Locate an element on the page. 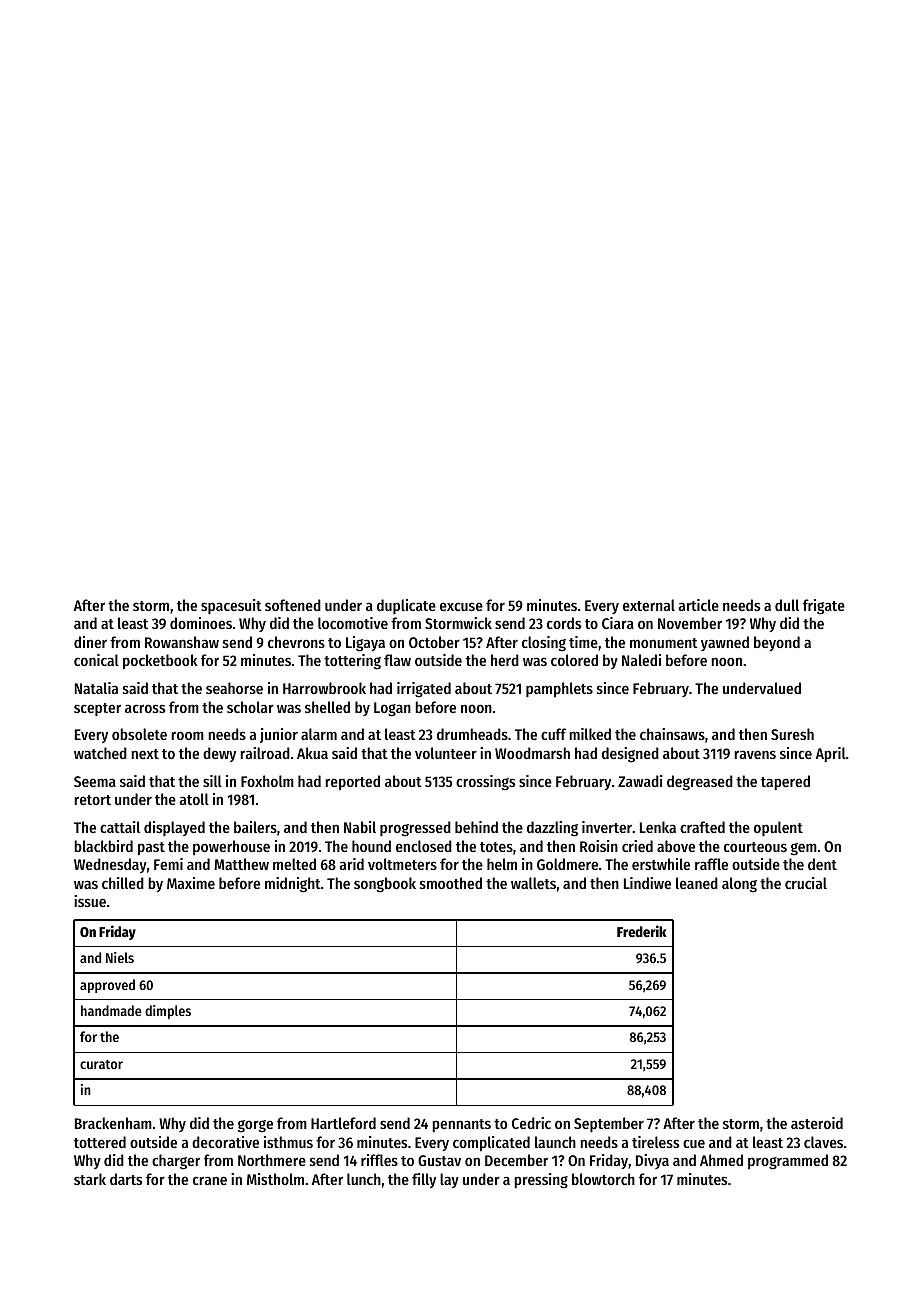 The image size is (924, 1314). chainsaws is located at coordinates (672, 734).
